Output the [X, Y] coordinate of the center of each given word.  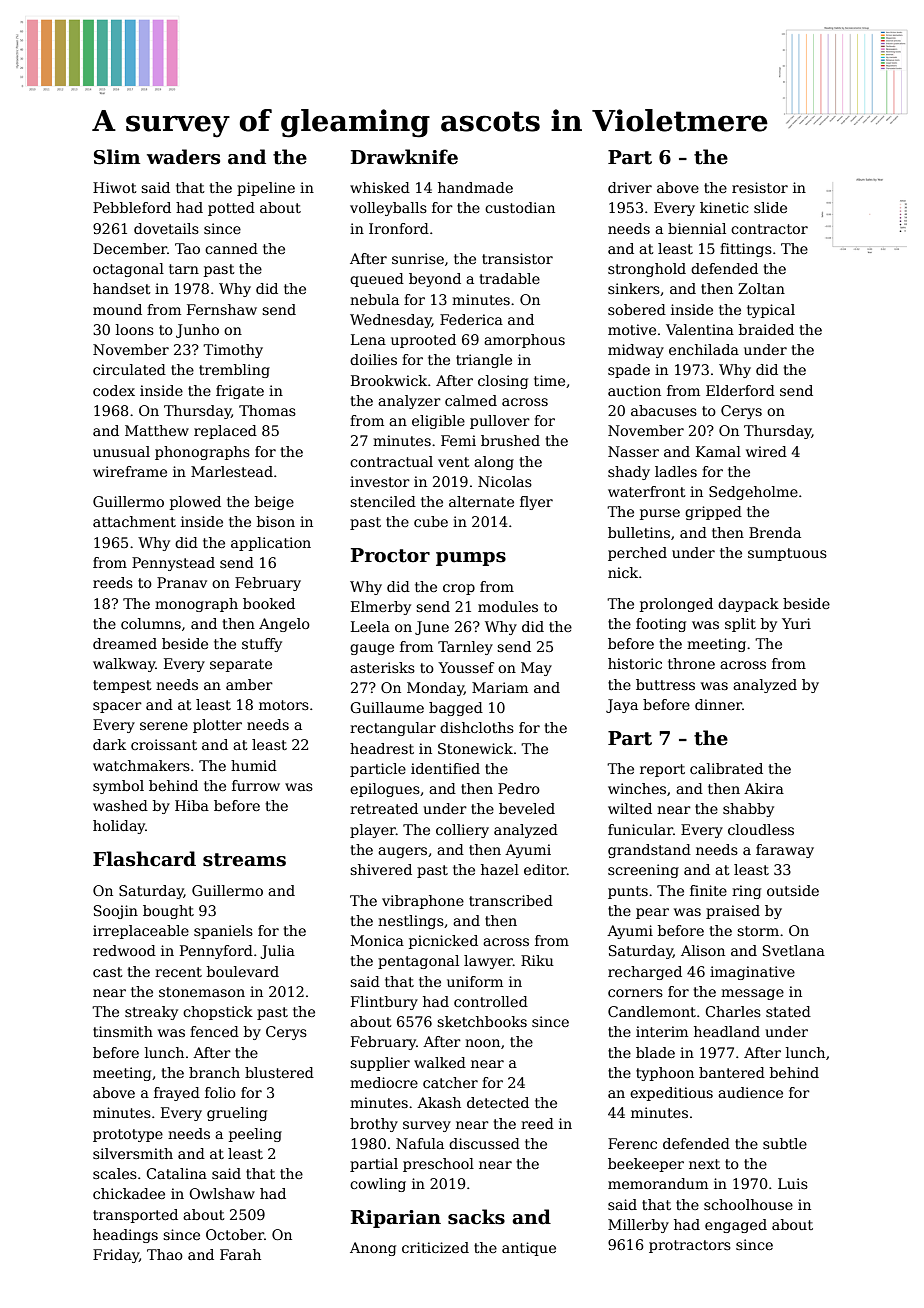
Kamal [718, 451]
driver [630, 187]
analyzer [409, 402]
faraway [785, 851]
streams [244, 860]
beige [274, 503]
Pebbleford [132, 207]
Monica [377, 940]
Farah [240, 1254]
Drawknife [404, 157]
